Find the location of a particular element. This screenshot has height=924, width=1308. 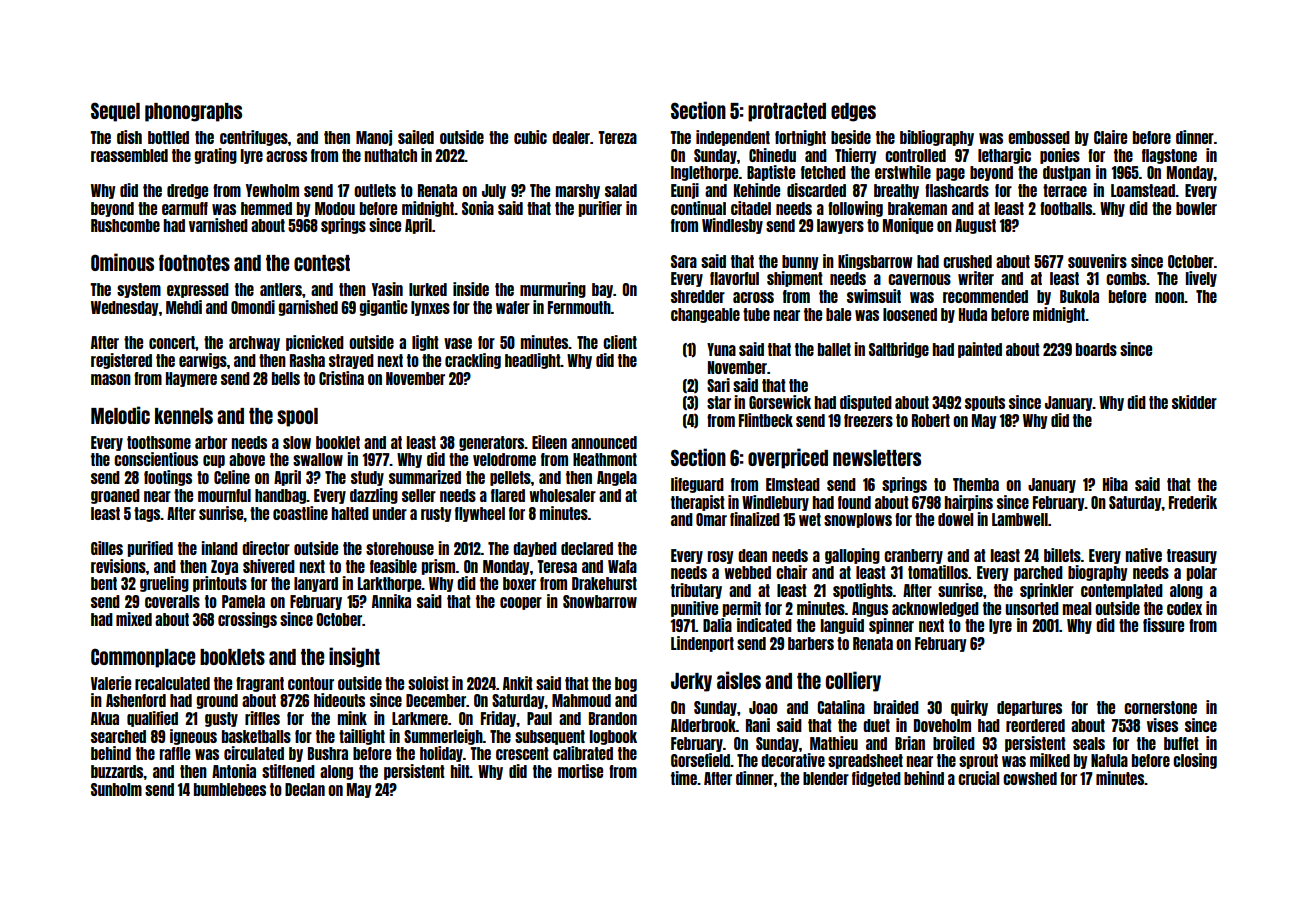

spool is located at coordinates (297, 417).
